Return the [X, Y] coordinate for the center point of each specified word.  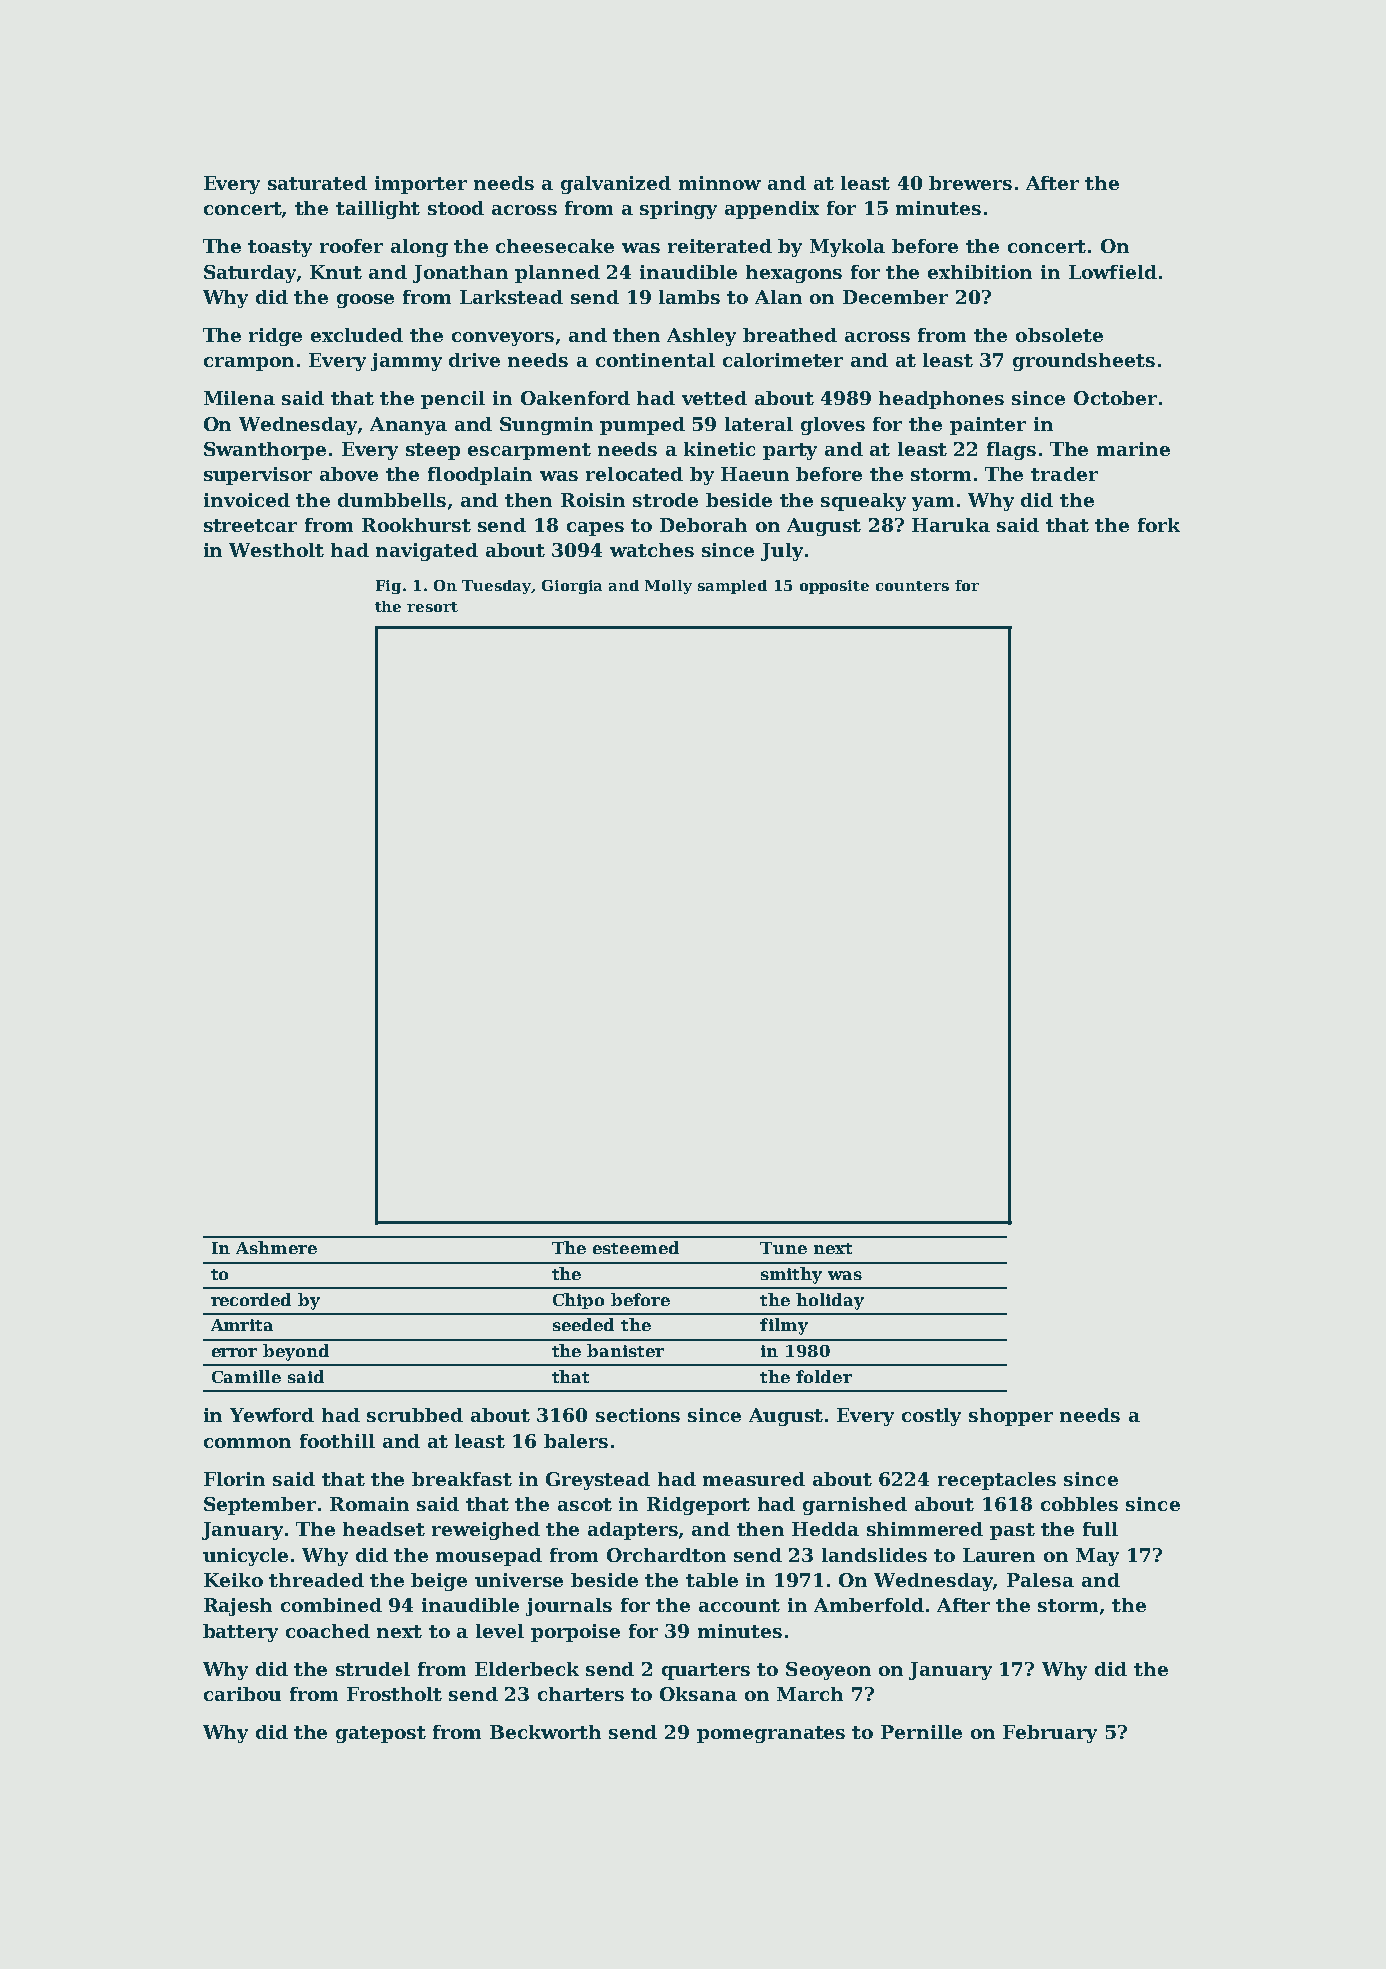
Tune [783, 1248]
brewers [970, 183]
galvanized [616, 185]
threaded [316, 1580]
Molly [668, 587]
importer [421, 185]
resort [432, 607]
